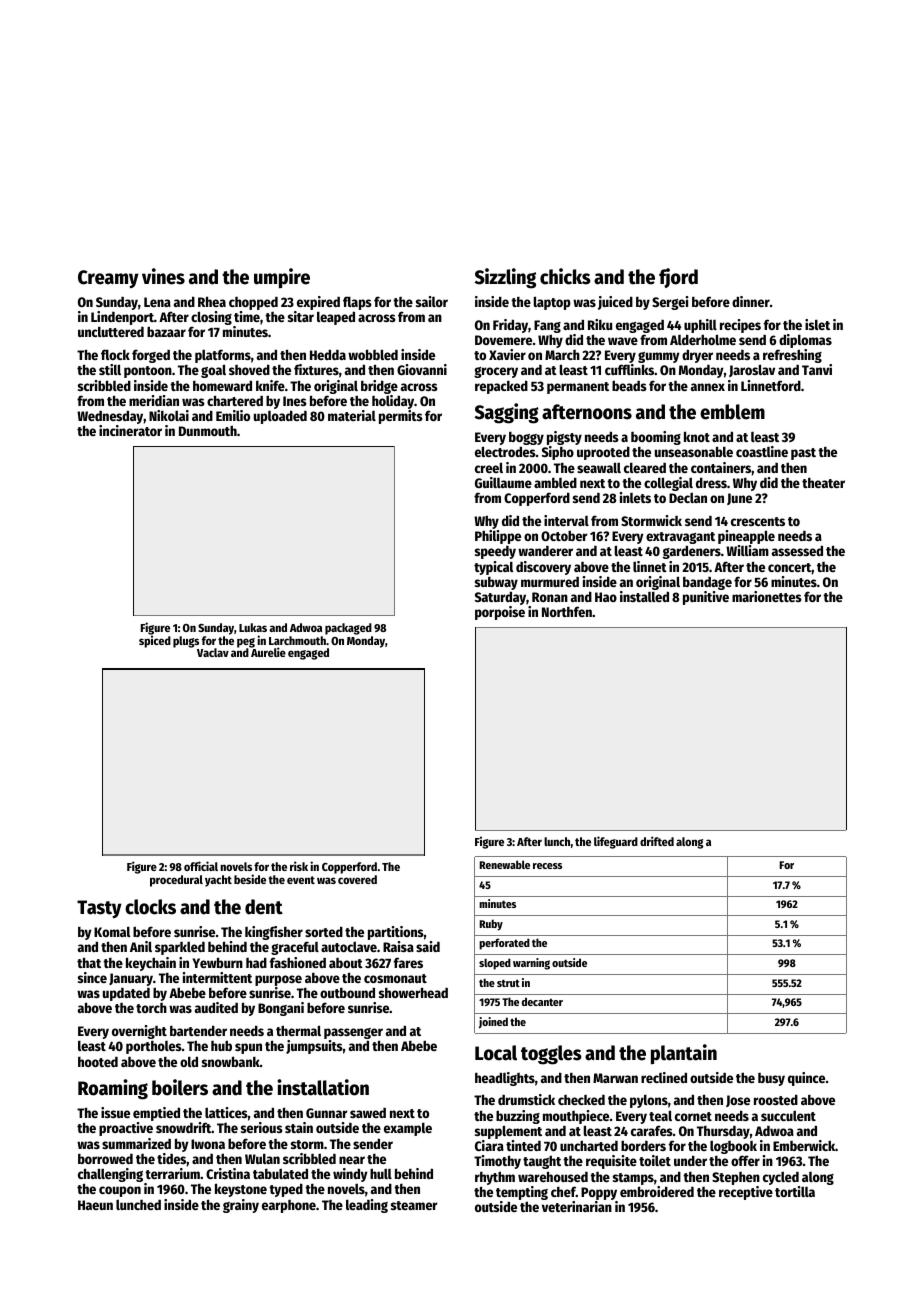 The height and width of the image is (1308, 924). Describe the element at coordinates (678, 278) in the image. I see `fjord` at that location.
